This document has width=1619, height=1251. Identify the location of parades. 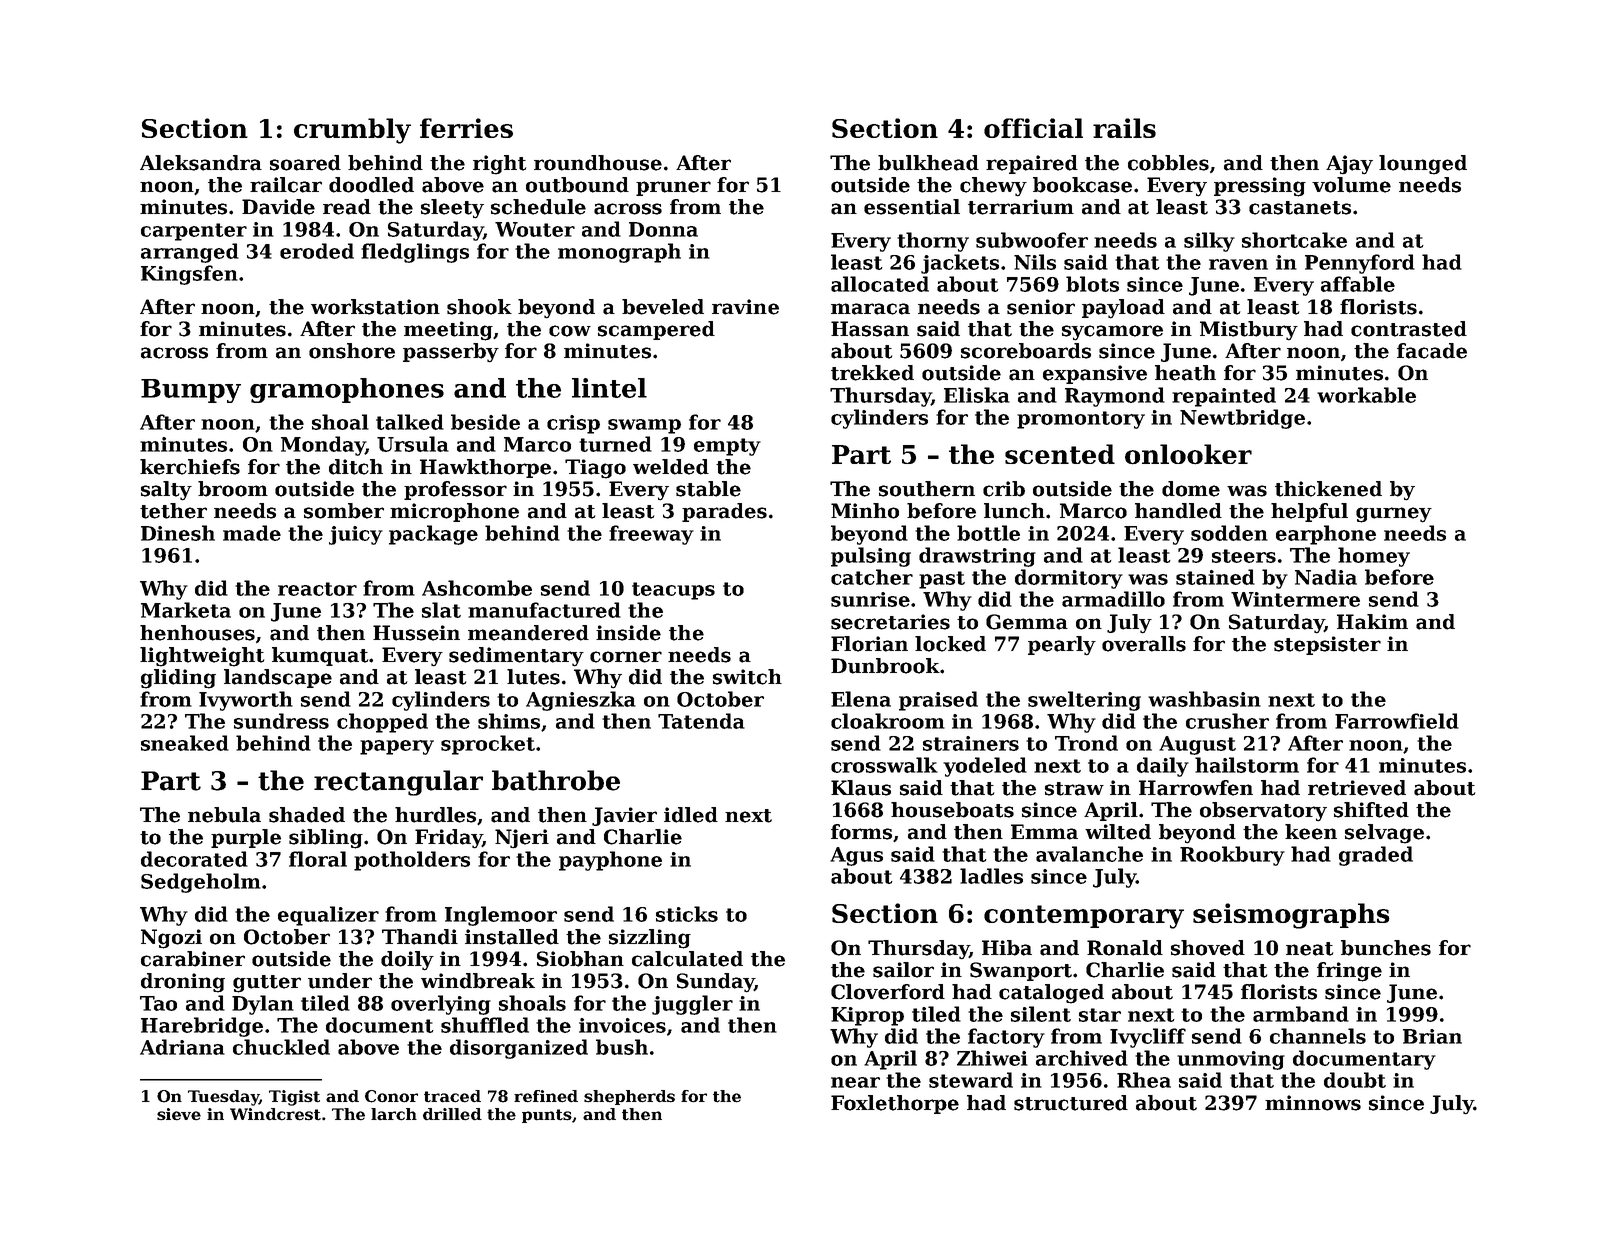
(724, 512).
